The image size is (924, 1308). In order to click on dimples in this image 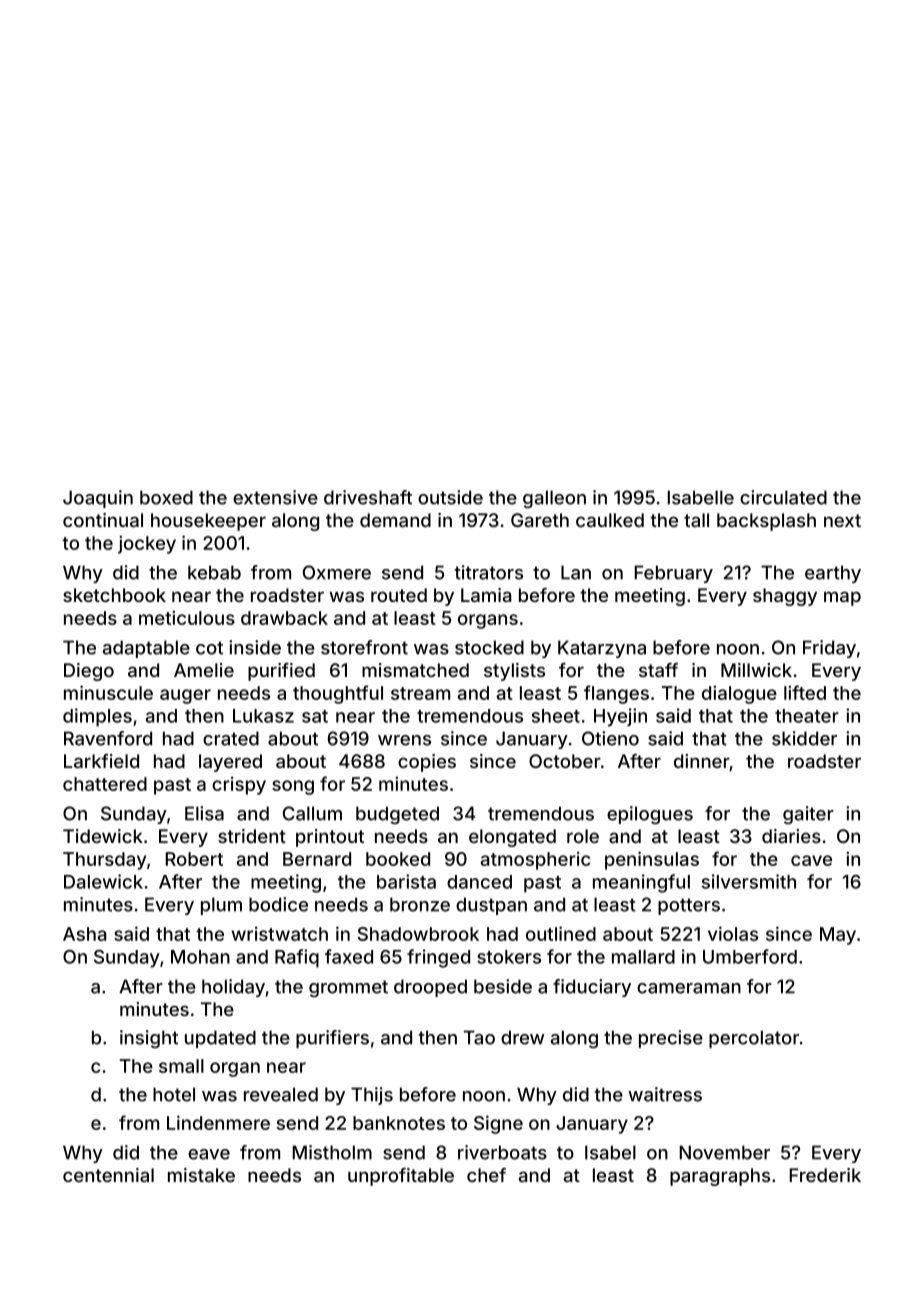, I will do `click(97, 717)`.
